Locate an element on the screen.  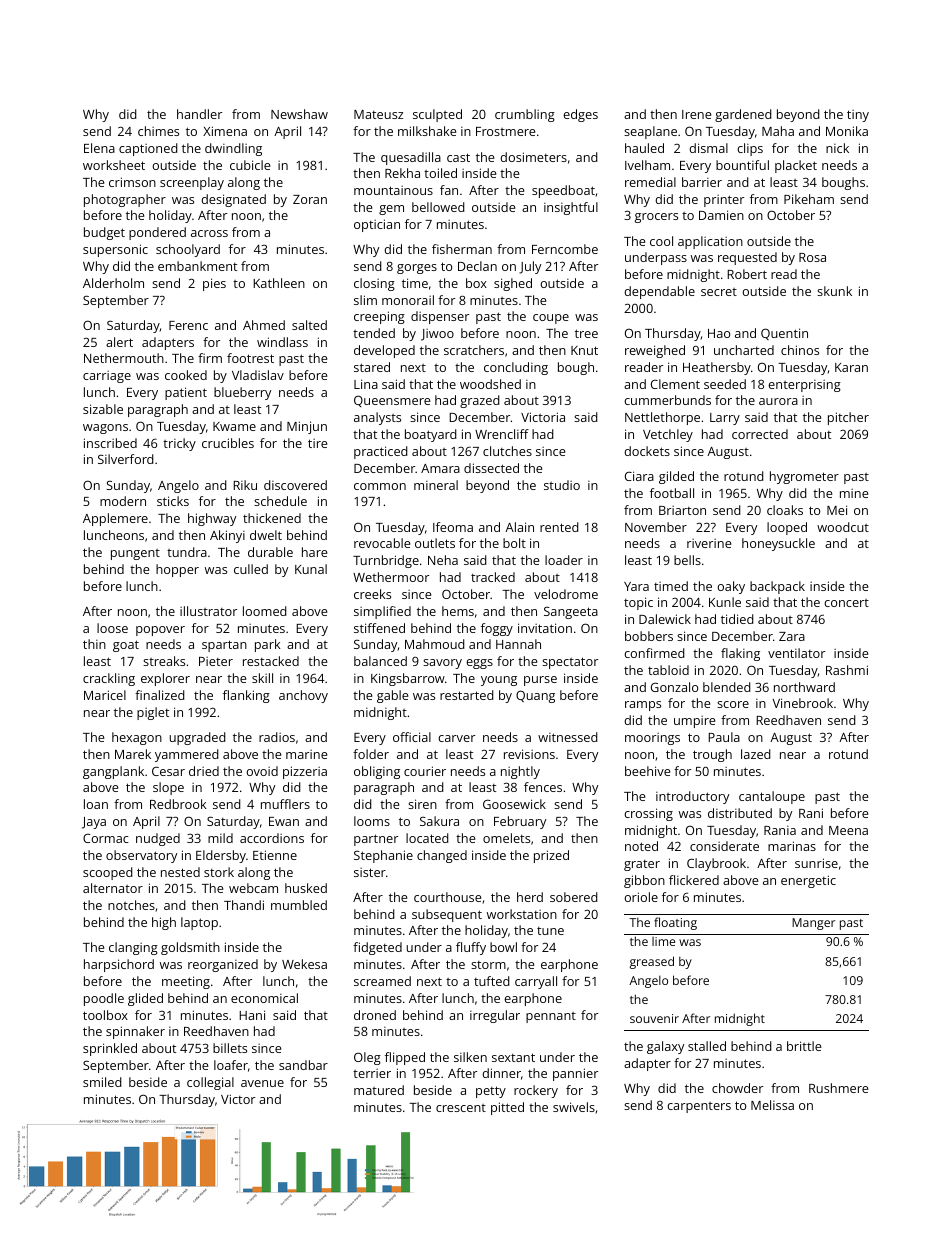
handler is located at coordinates (199, 114).
